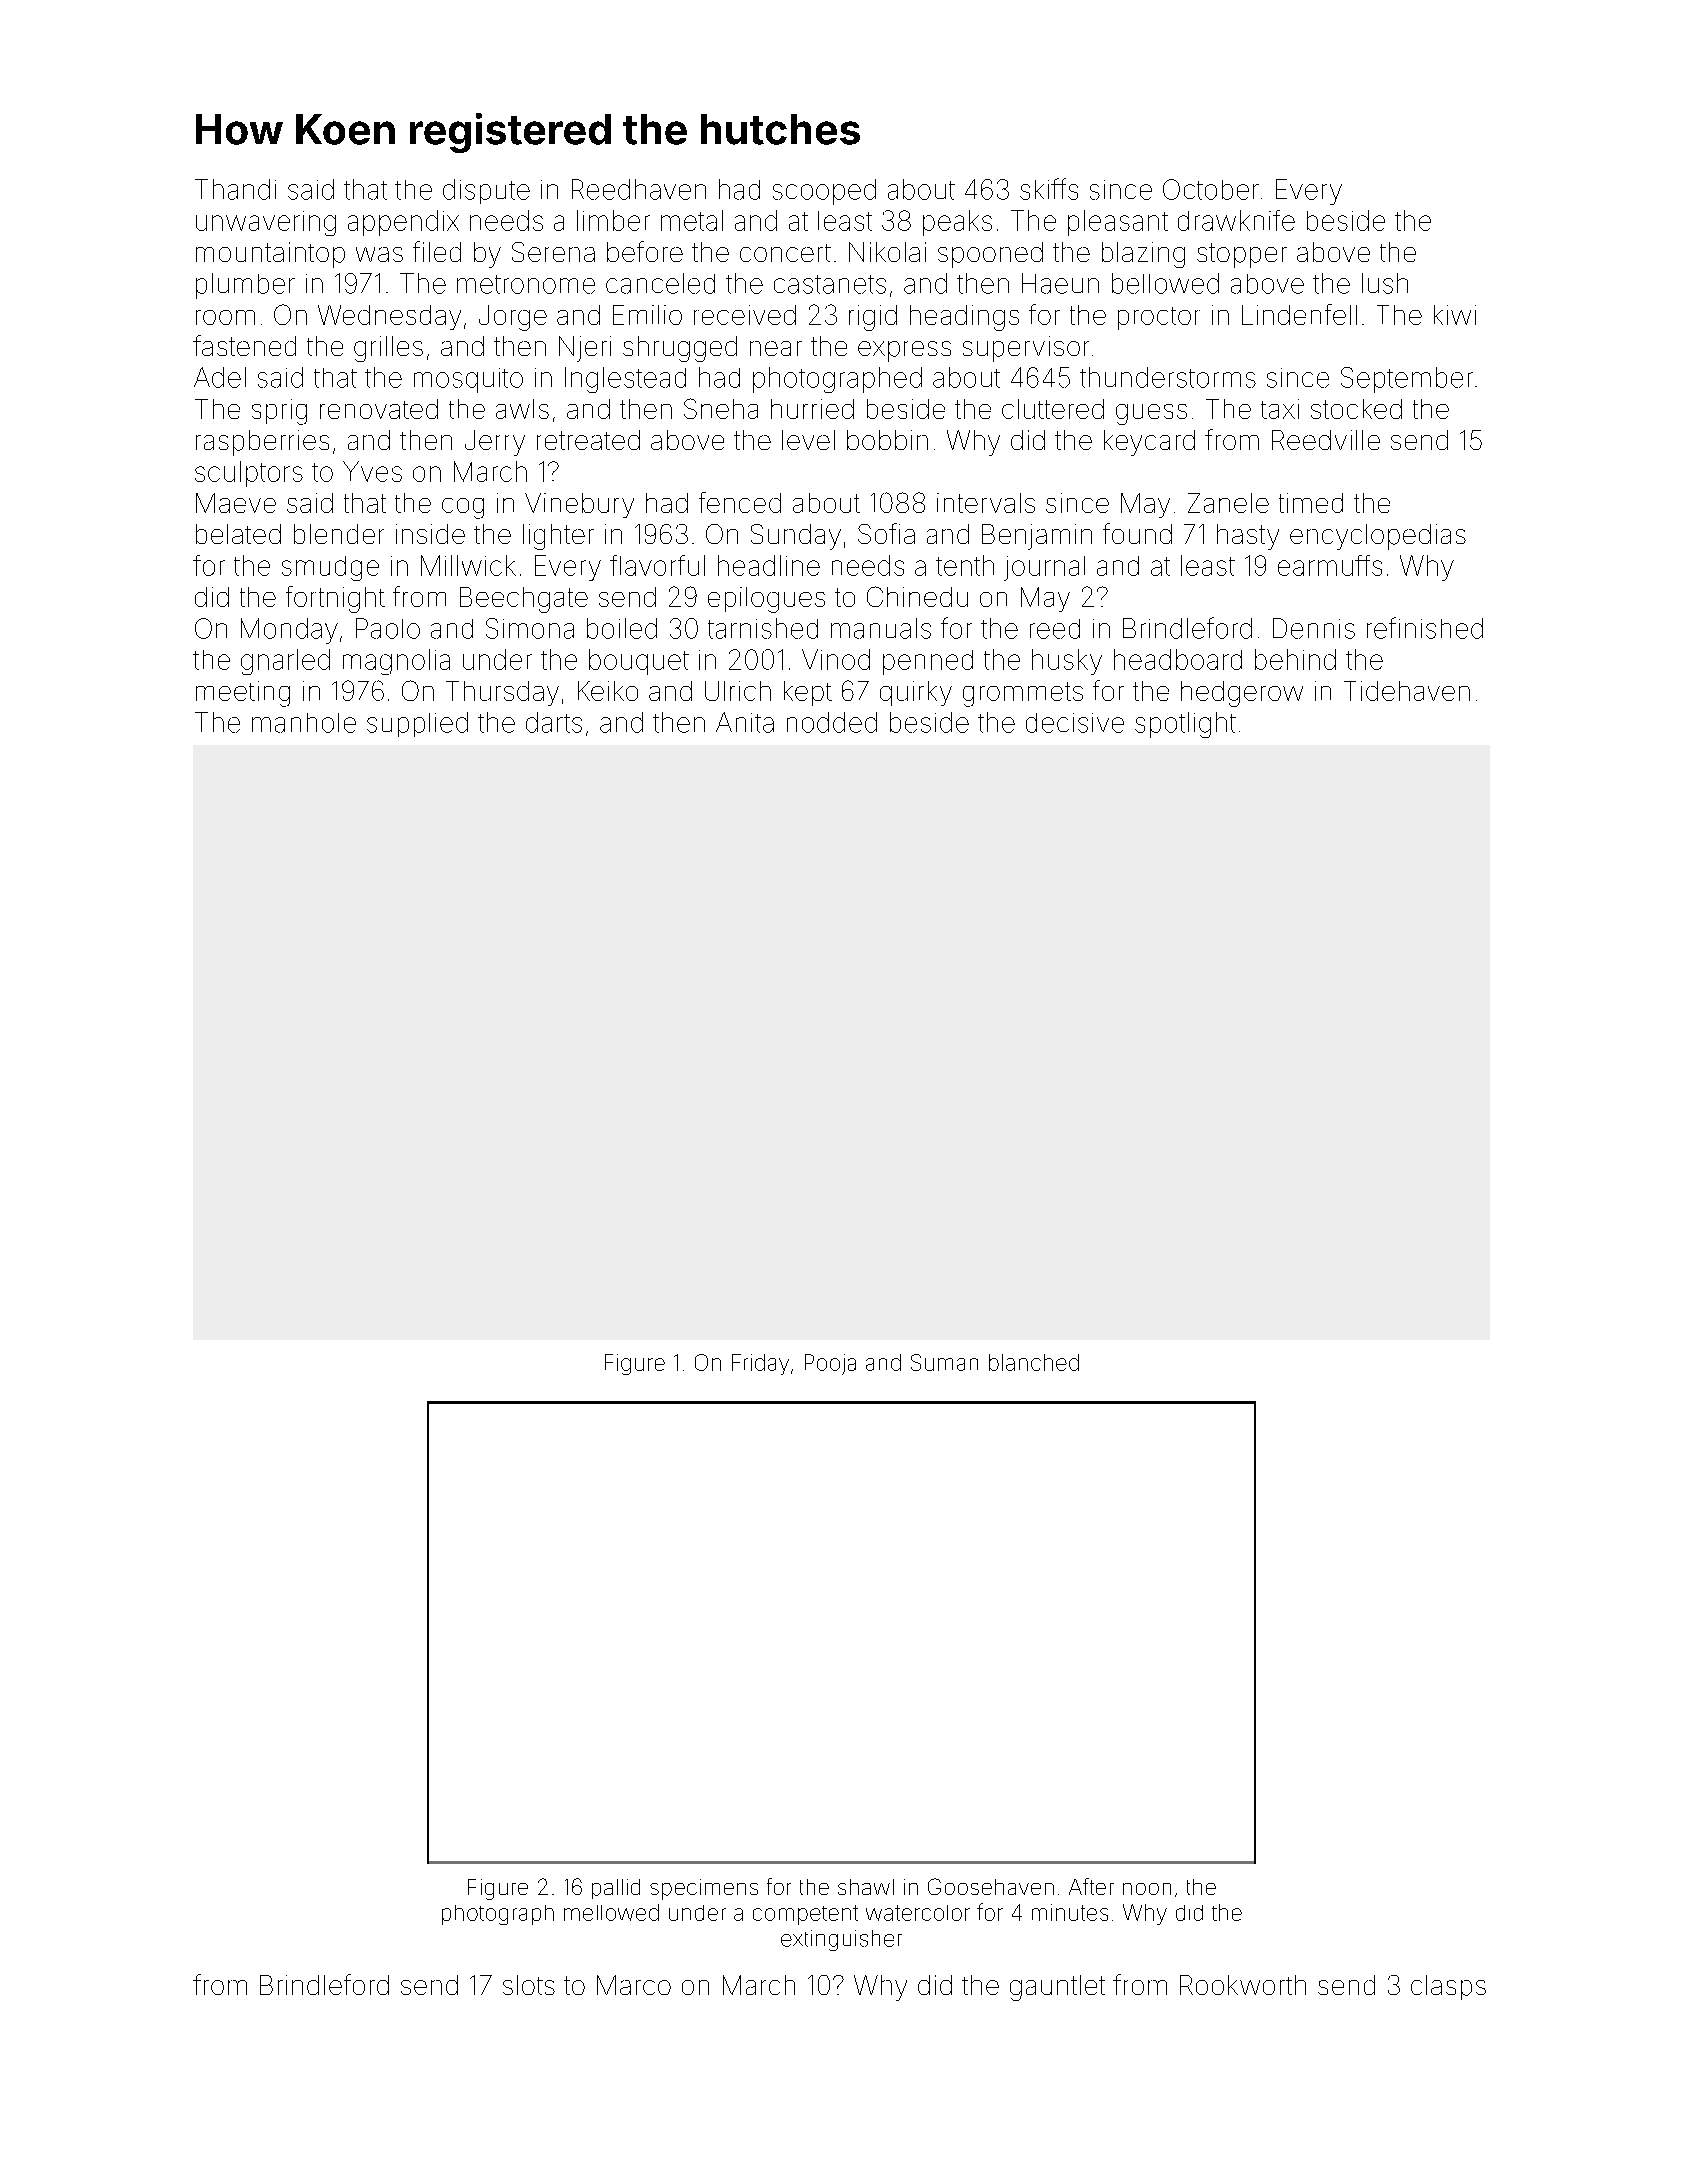  What do you see at coordinates (704, 1889) in the screenshot?
I see `specimens` at bounding box center [704, 1889].
